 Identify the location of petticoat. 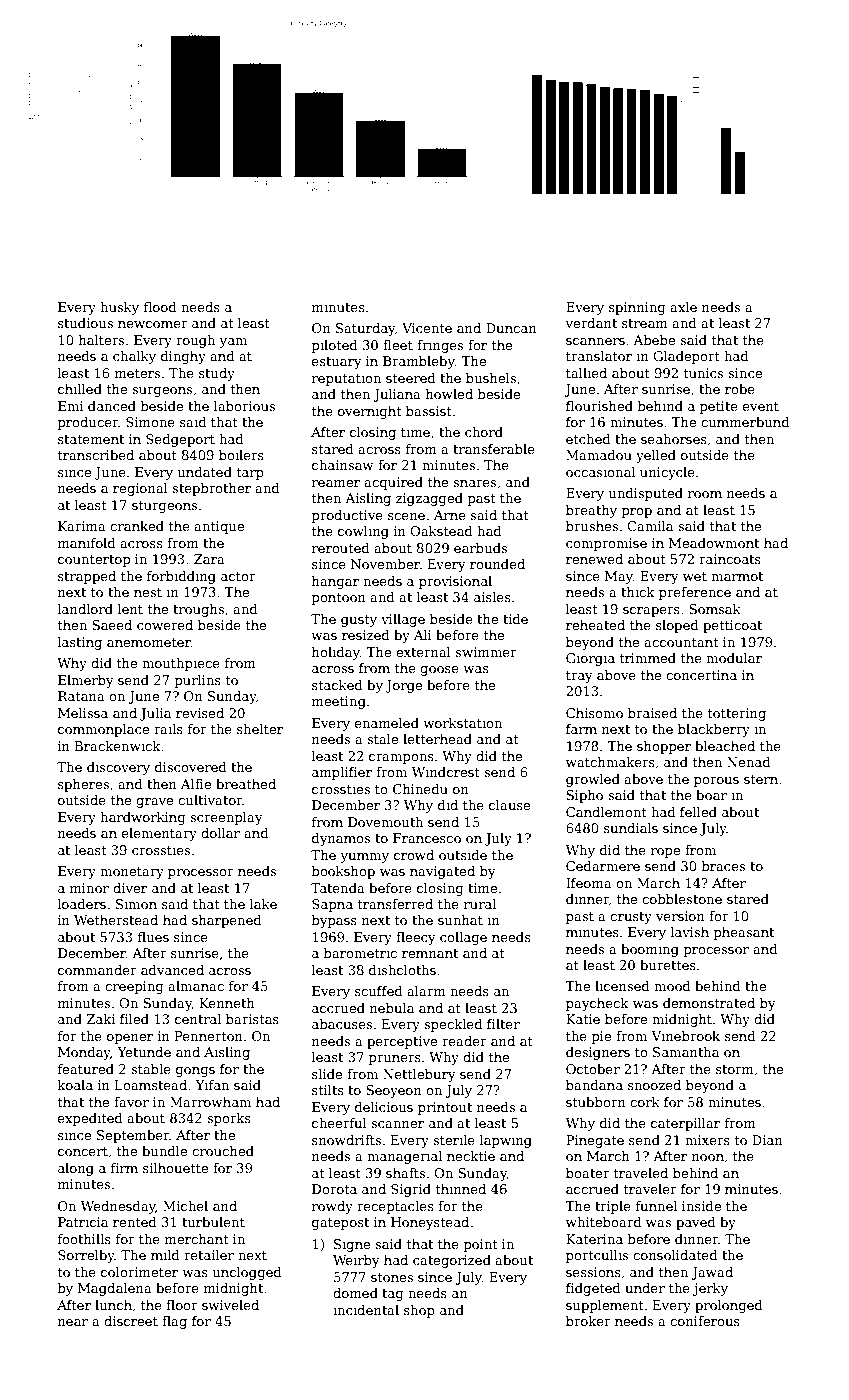
(732, 626).
